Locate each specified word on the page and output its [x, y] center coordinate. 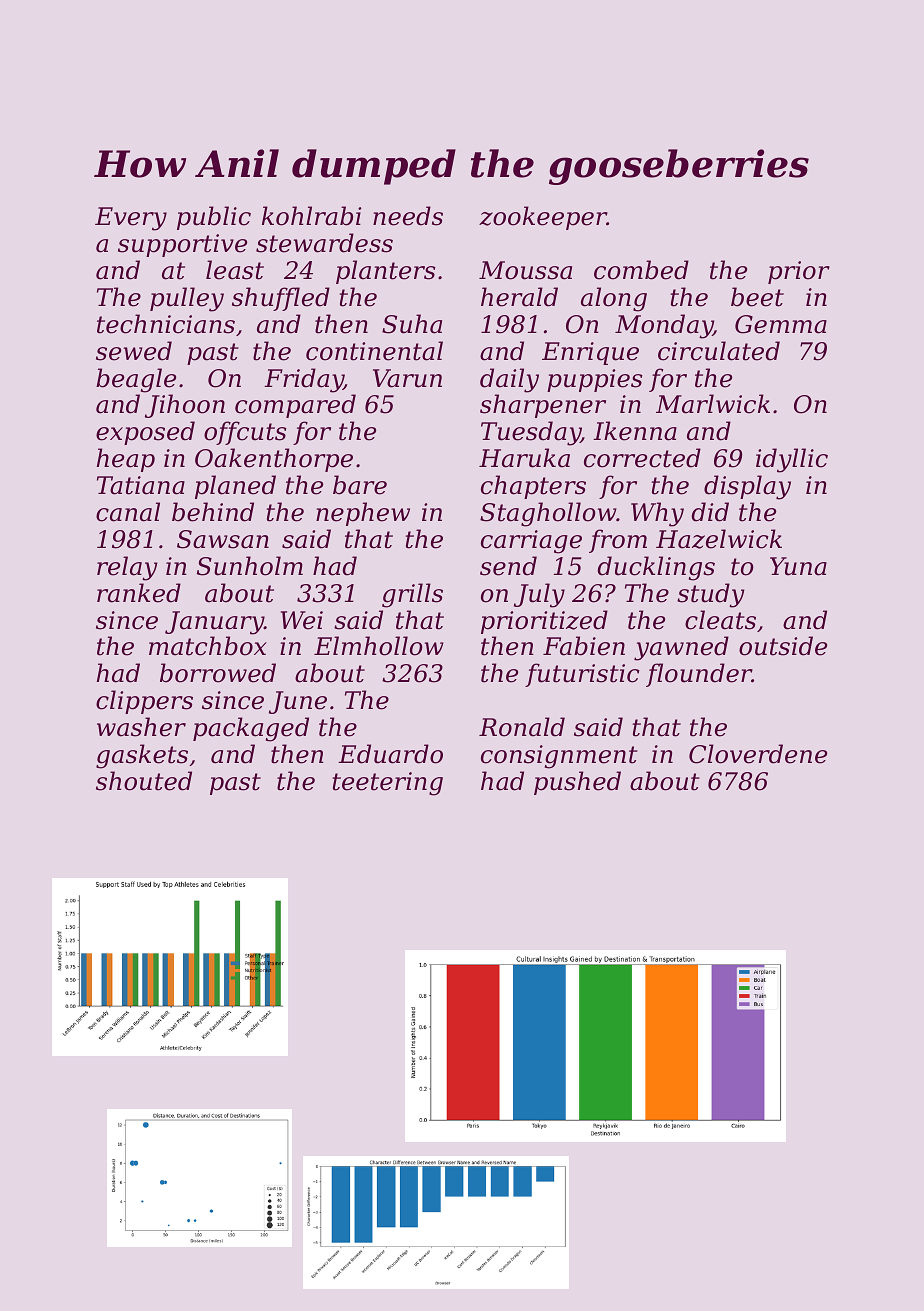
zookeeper [543, 218]
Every [131, 219]
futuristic [582, 675]
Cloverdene [758, 754]
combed [641, 270]
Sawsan [223, 539]
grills [412, 595]
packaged [251, 729]
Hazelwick [719, 539]
